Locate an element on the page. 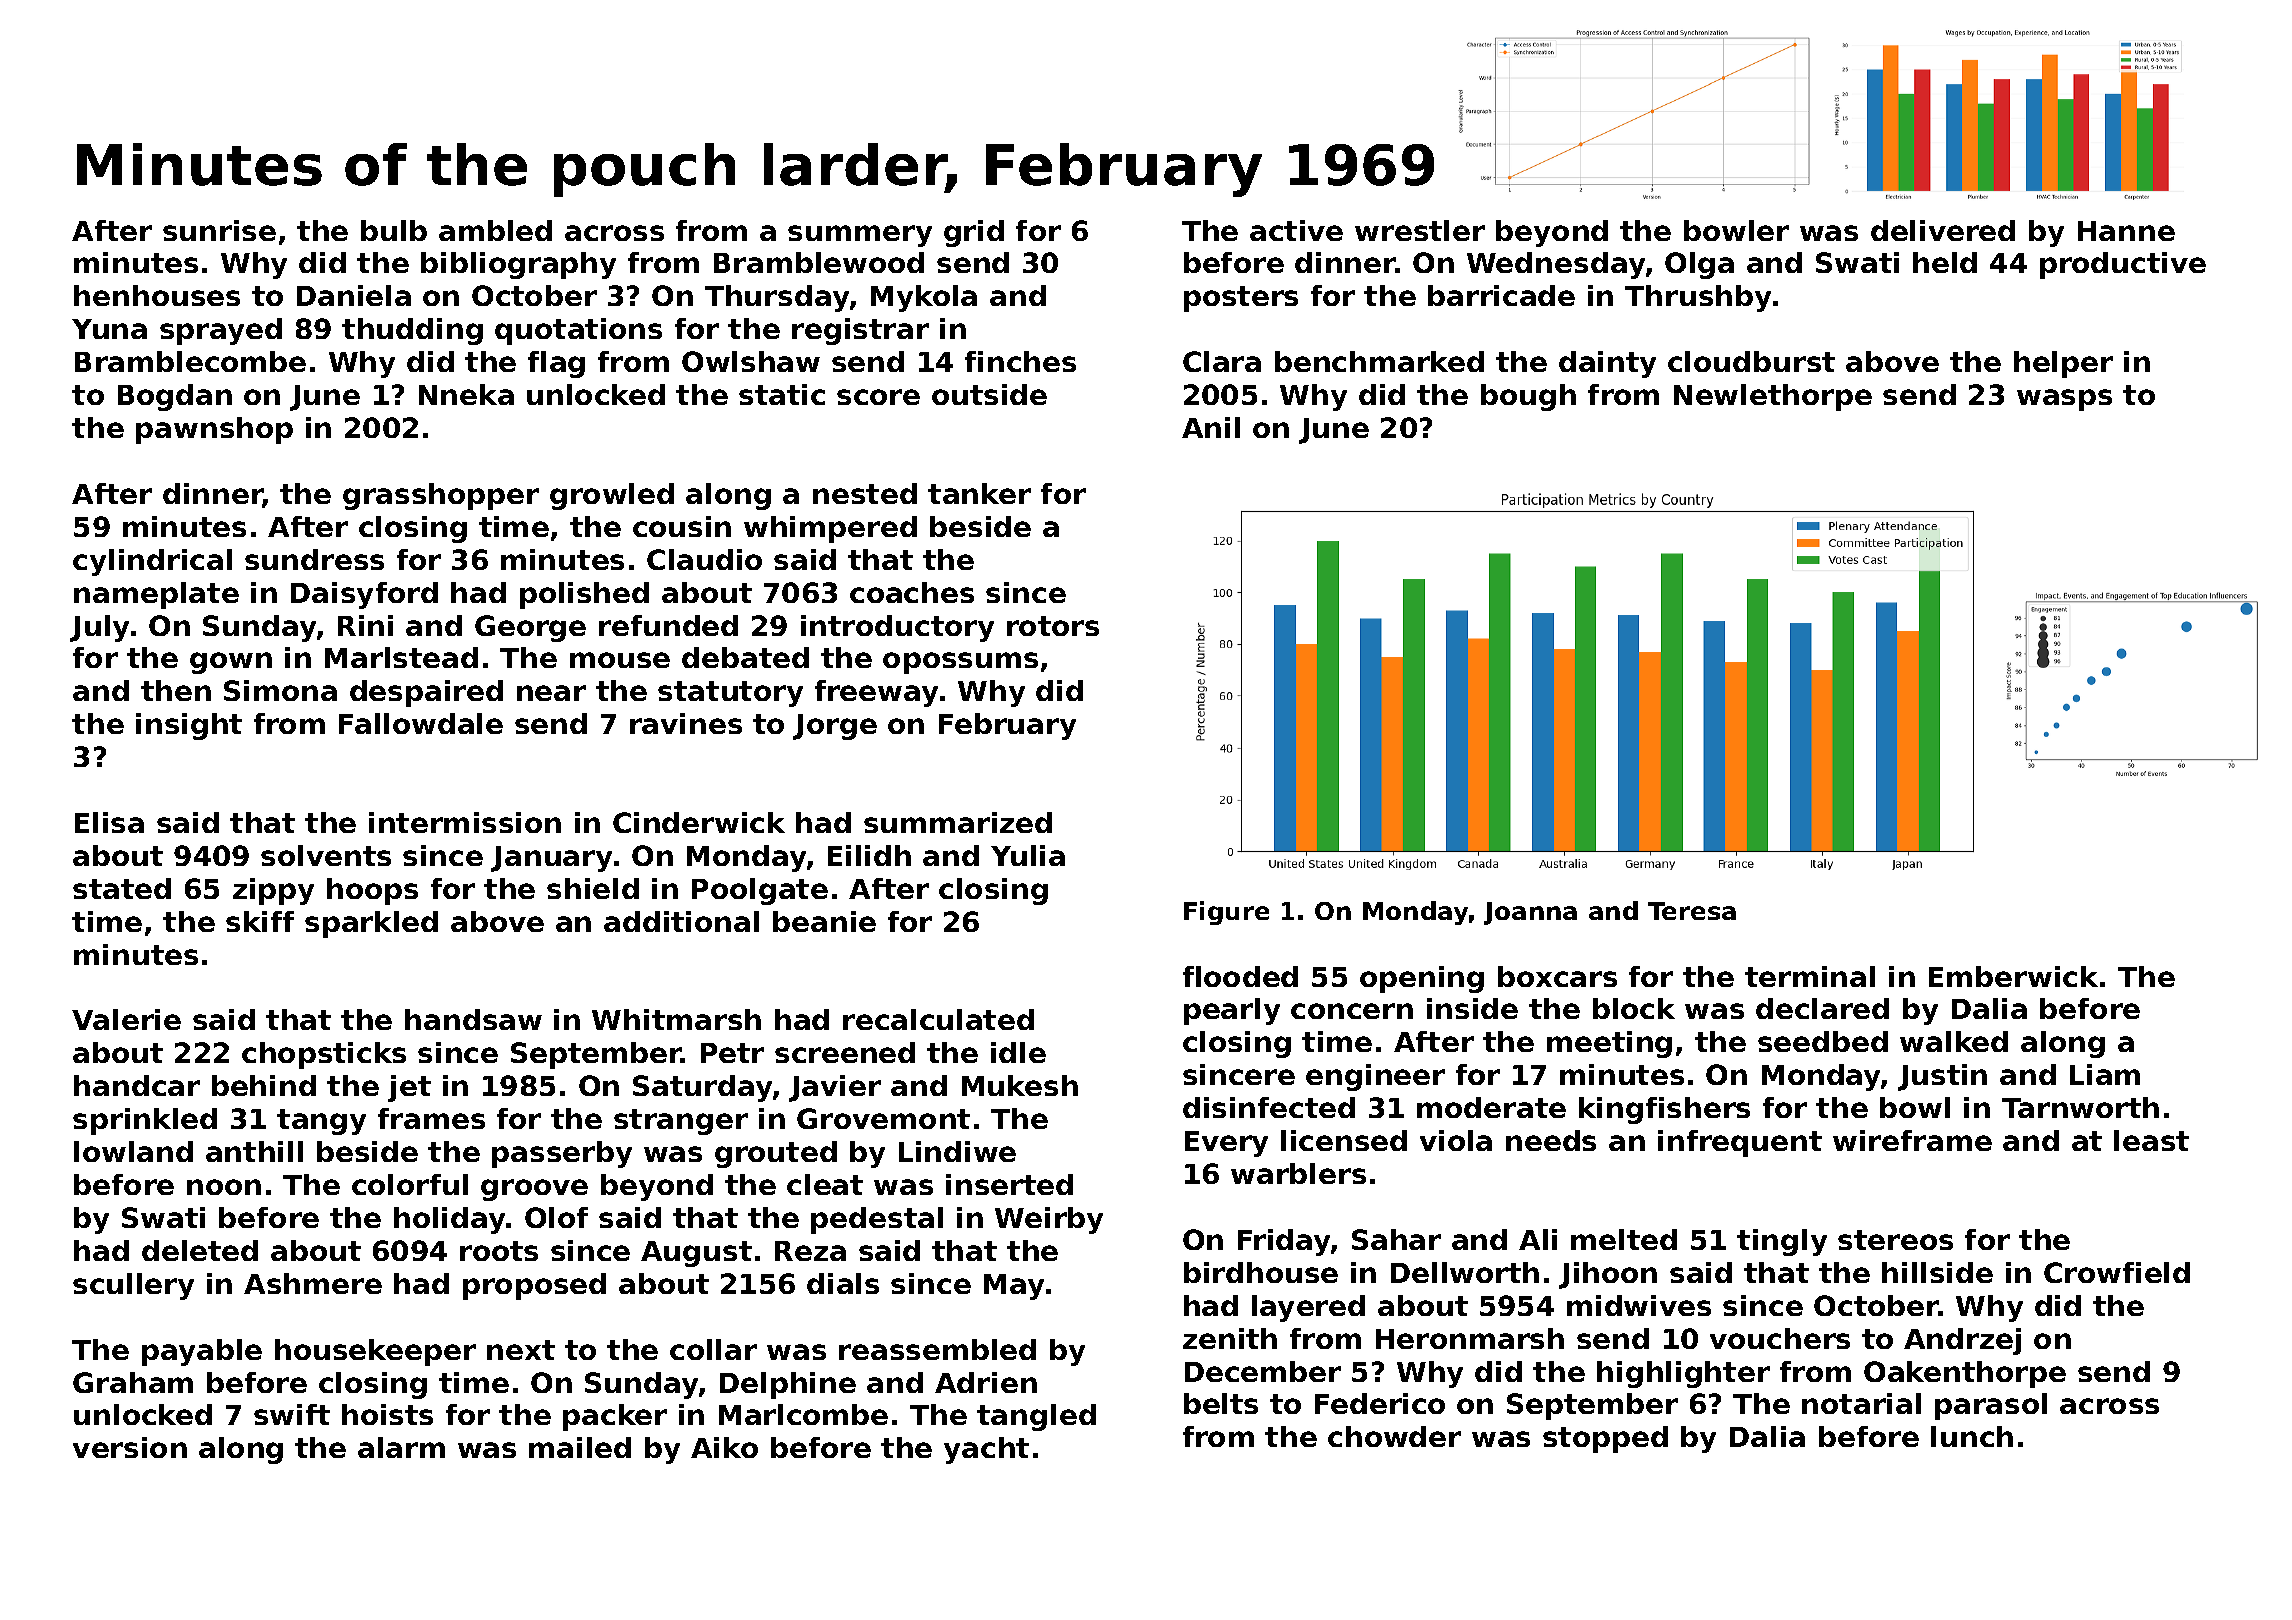  productive is located at coordinates (2123, 265).
